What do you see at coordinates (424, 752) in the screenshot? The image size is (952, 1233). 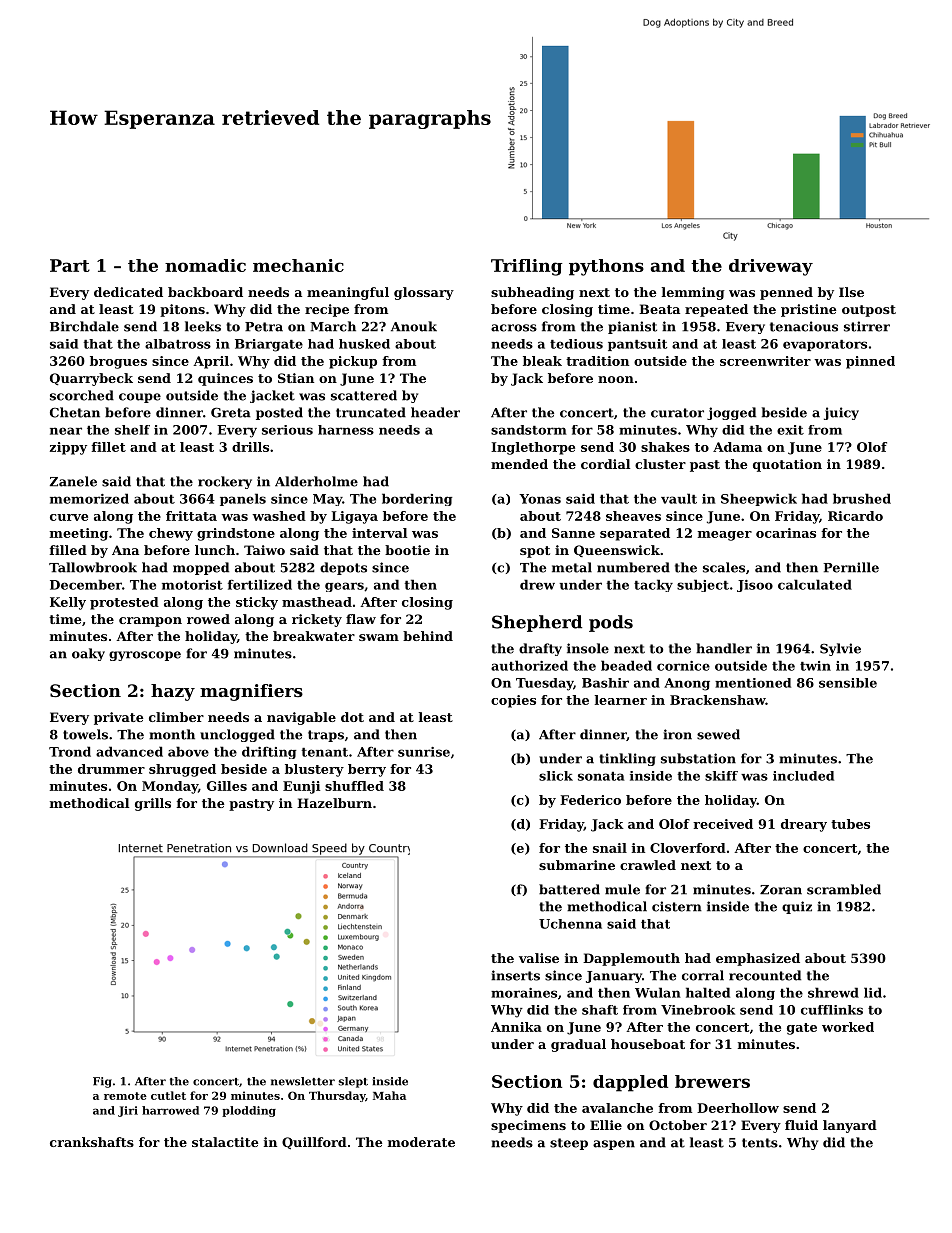 I see `sunrise` at bounding box center [424, 752].
